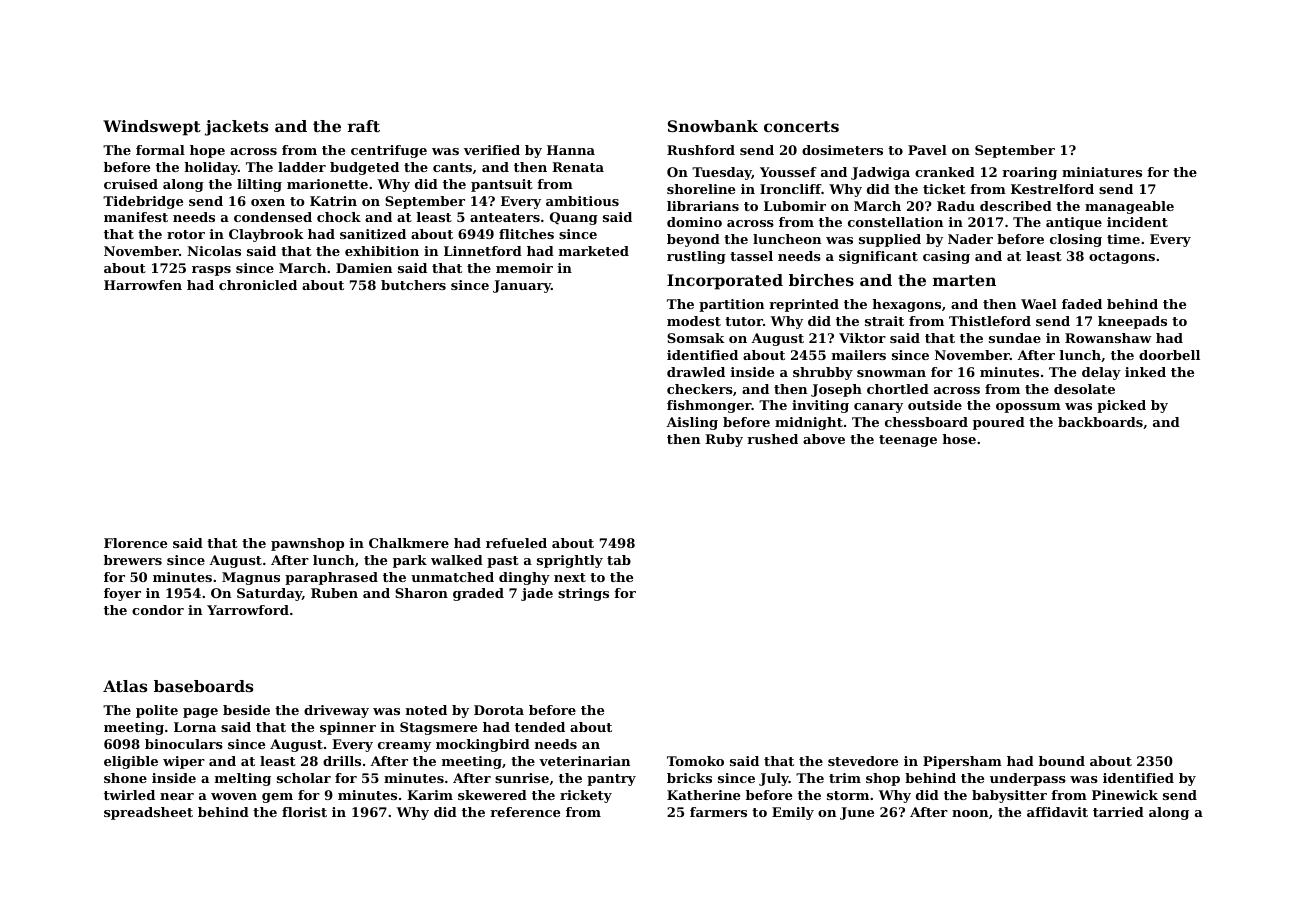  What do you see at coordinates (389, 151) in the screenshot?
I see `centrifuge` at bounding box center [389, 151].
